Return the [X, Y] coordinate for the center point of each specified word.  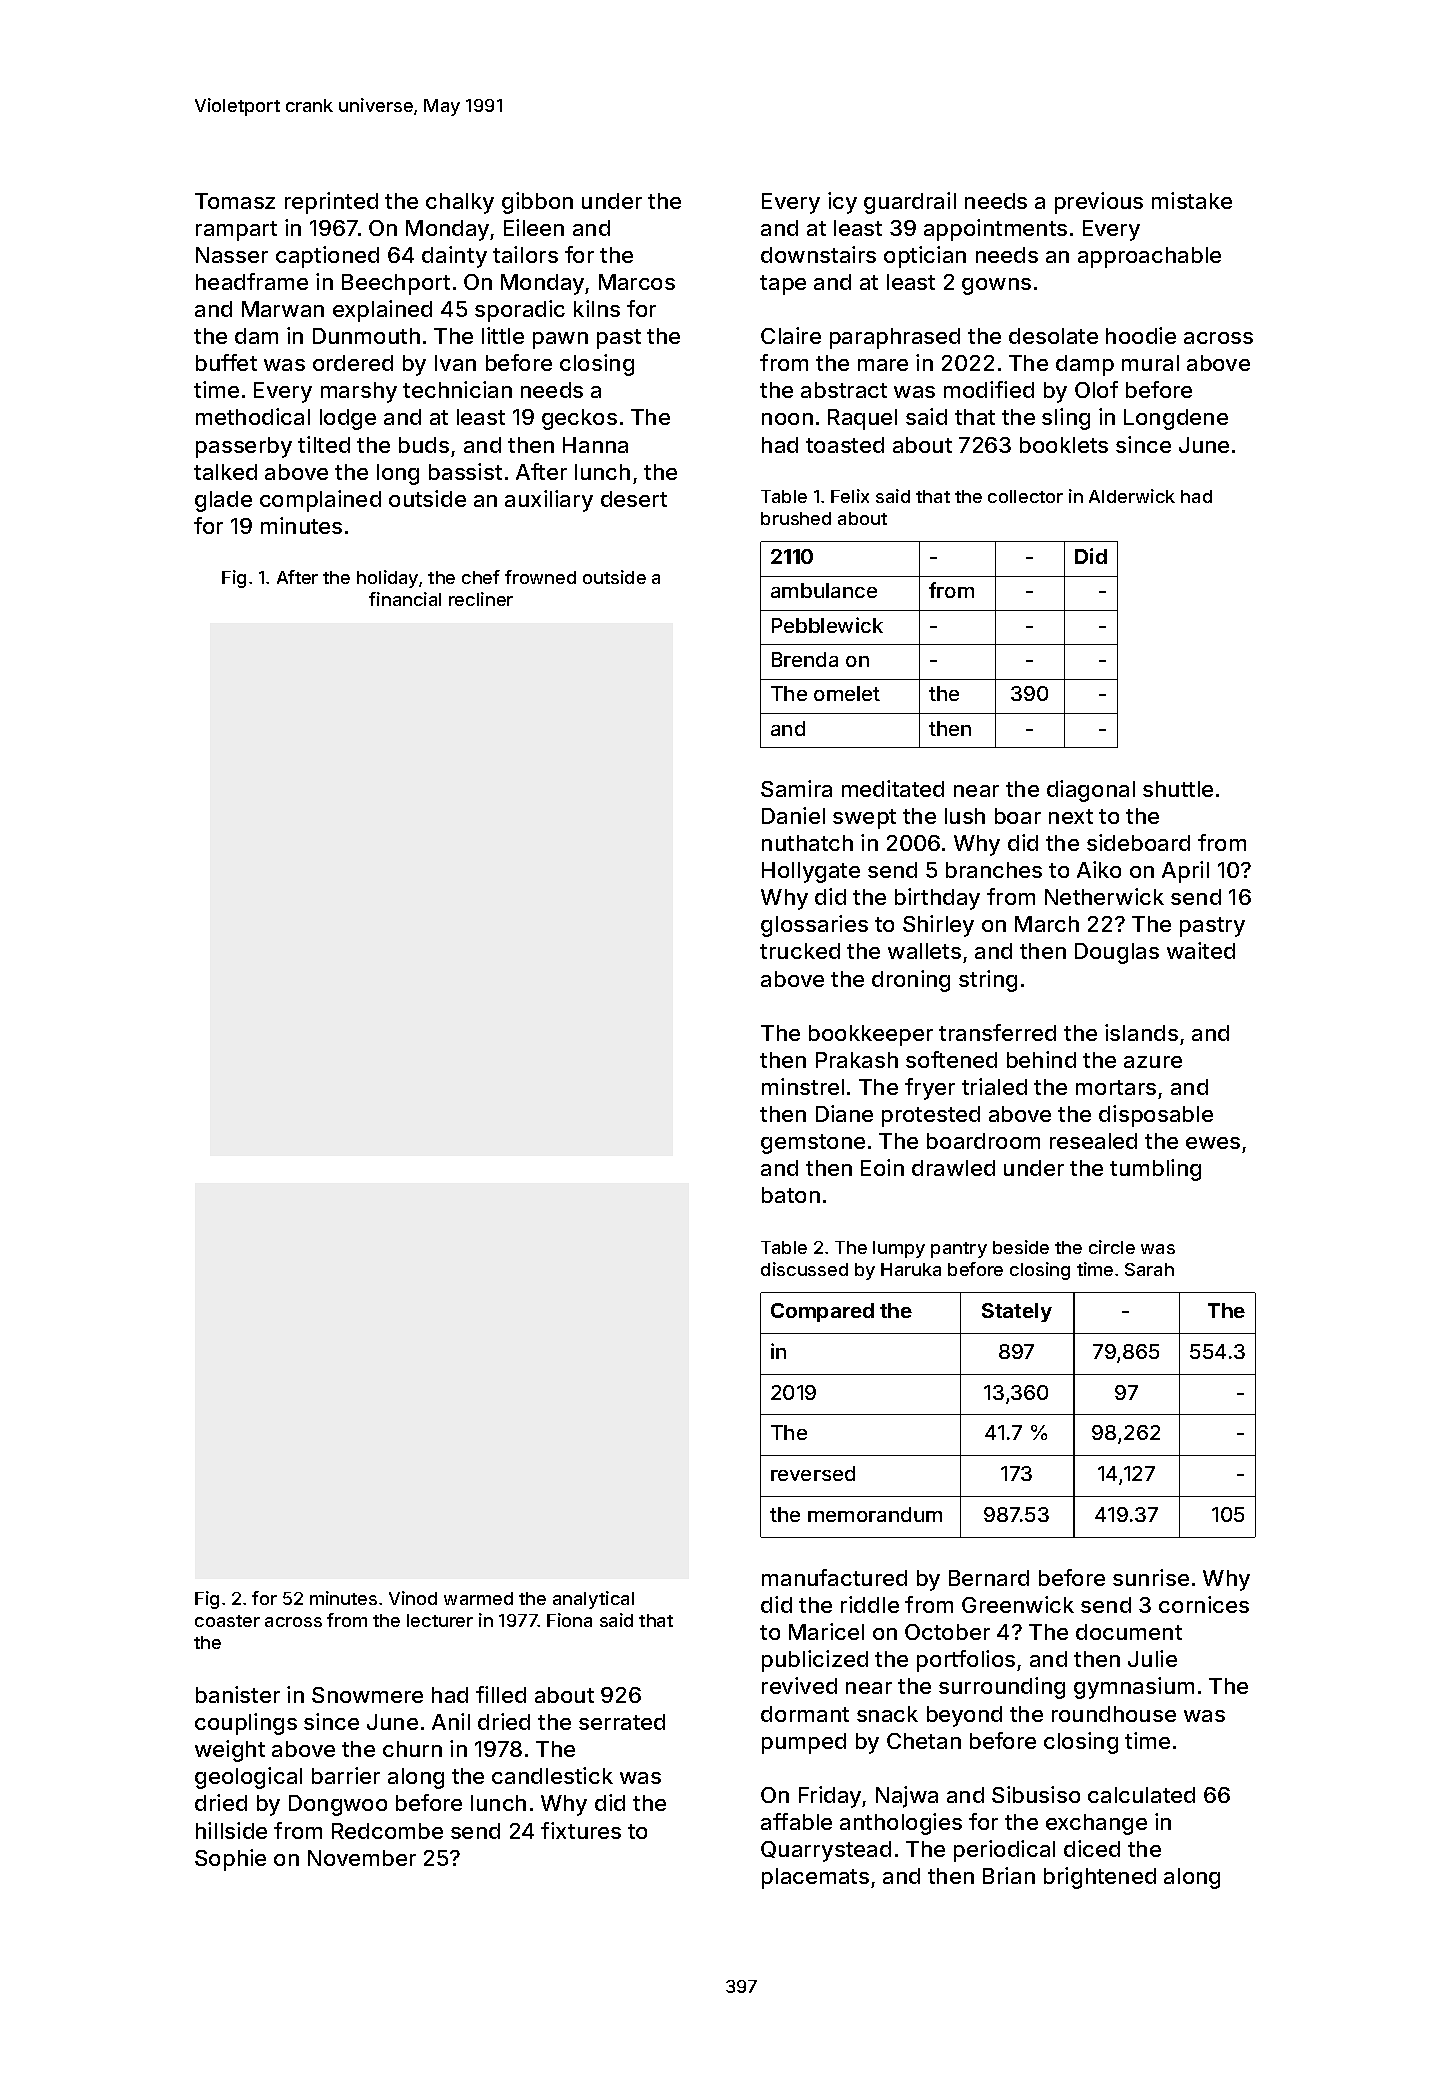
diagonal [1091, 791]
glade [223, 501]
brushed [796, 518]
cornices [1204, 1604]
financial [405, 599]
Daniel [793, 815]
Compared [822, 1312]
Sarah [1149, 1269]
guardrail [910, 203]
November [362, 1858]
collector [1025, 496]
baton [791, 1195]
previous [1099, 203]
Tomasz [235, 201]
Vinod [413, 1598]
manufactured [834, 1577]
